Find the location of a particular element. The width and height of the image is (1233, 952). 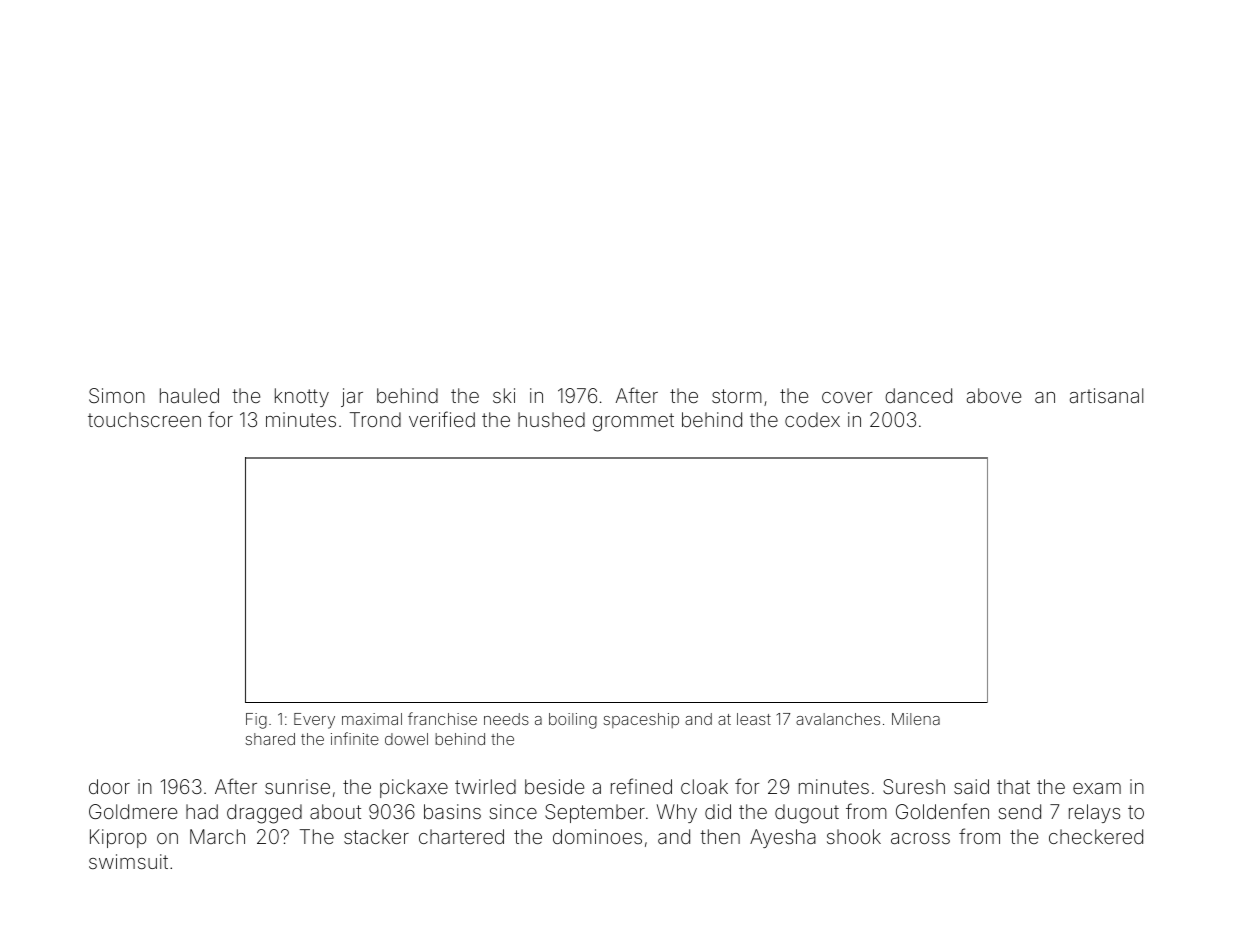

touchscreen is located at coordinates (144, 419).
